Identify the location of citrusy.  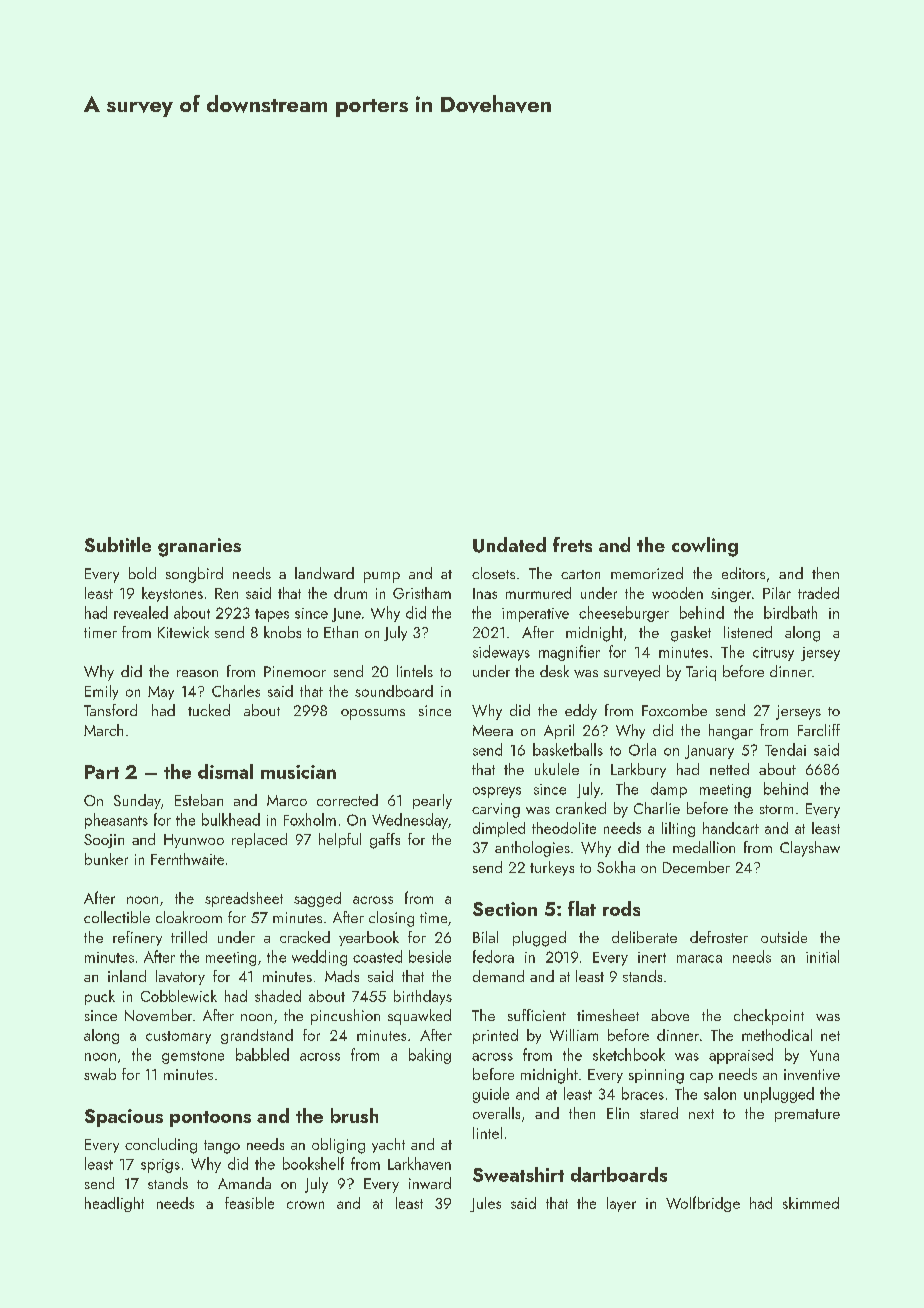
(773, 654).
